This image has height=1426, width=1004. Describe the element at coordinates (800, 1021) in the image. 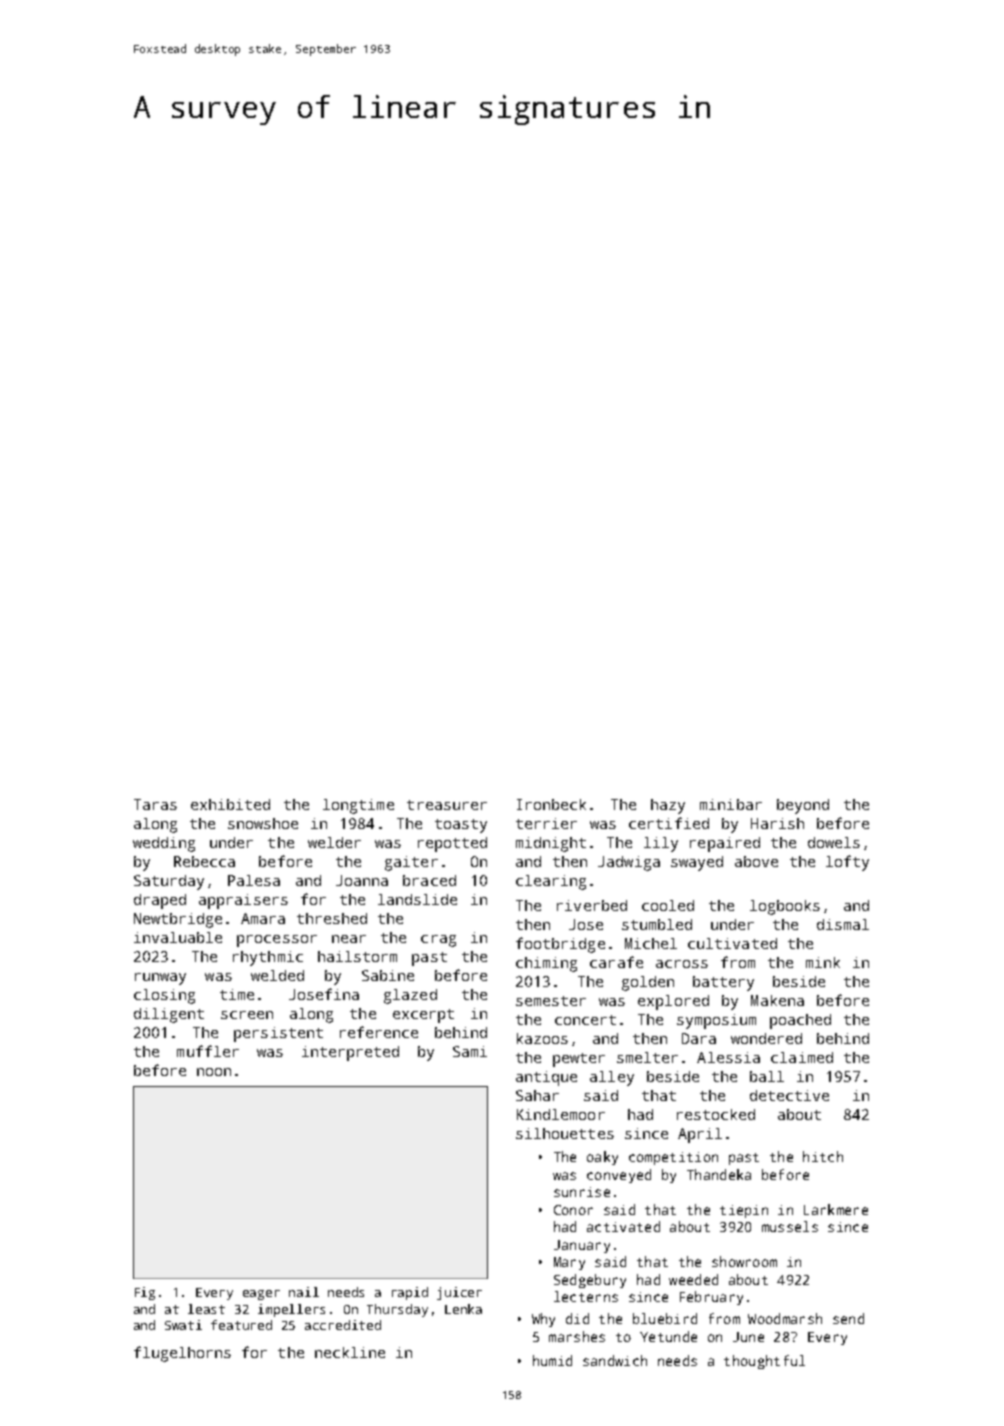

I see `poached` at that location.
